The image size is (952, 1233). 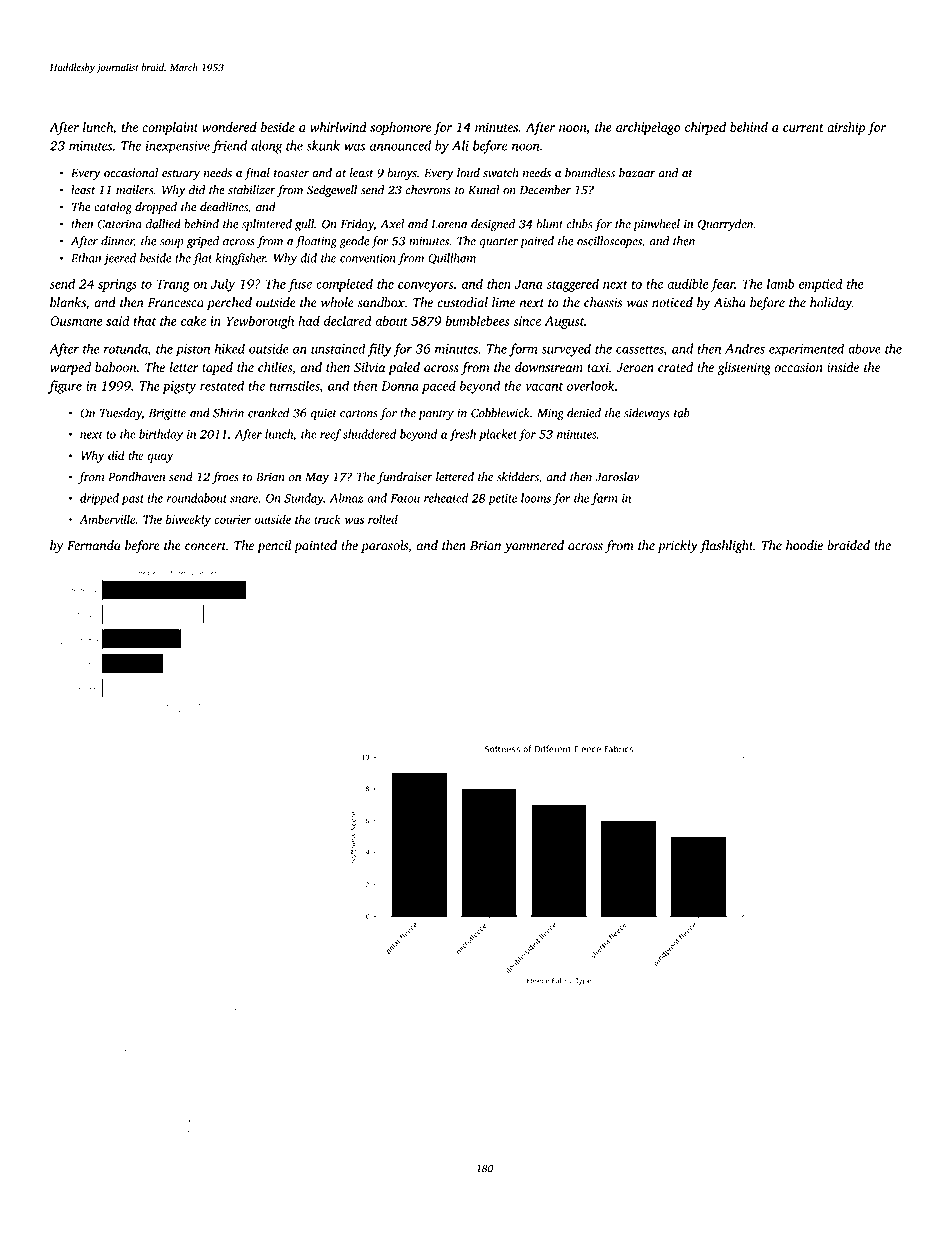 What do you see at coordinates (656, 225) in the page?
I see `pinwheel` at bounding box center [656, 225].
